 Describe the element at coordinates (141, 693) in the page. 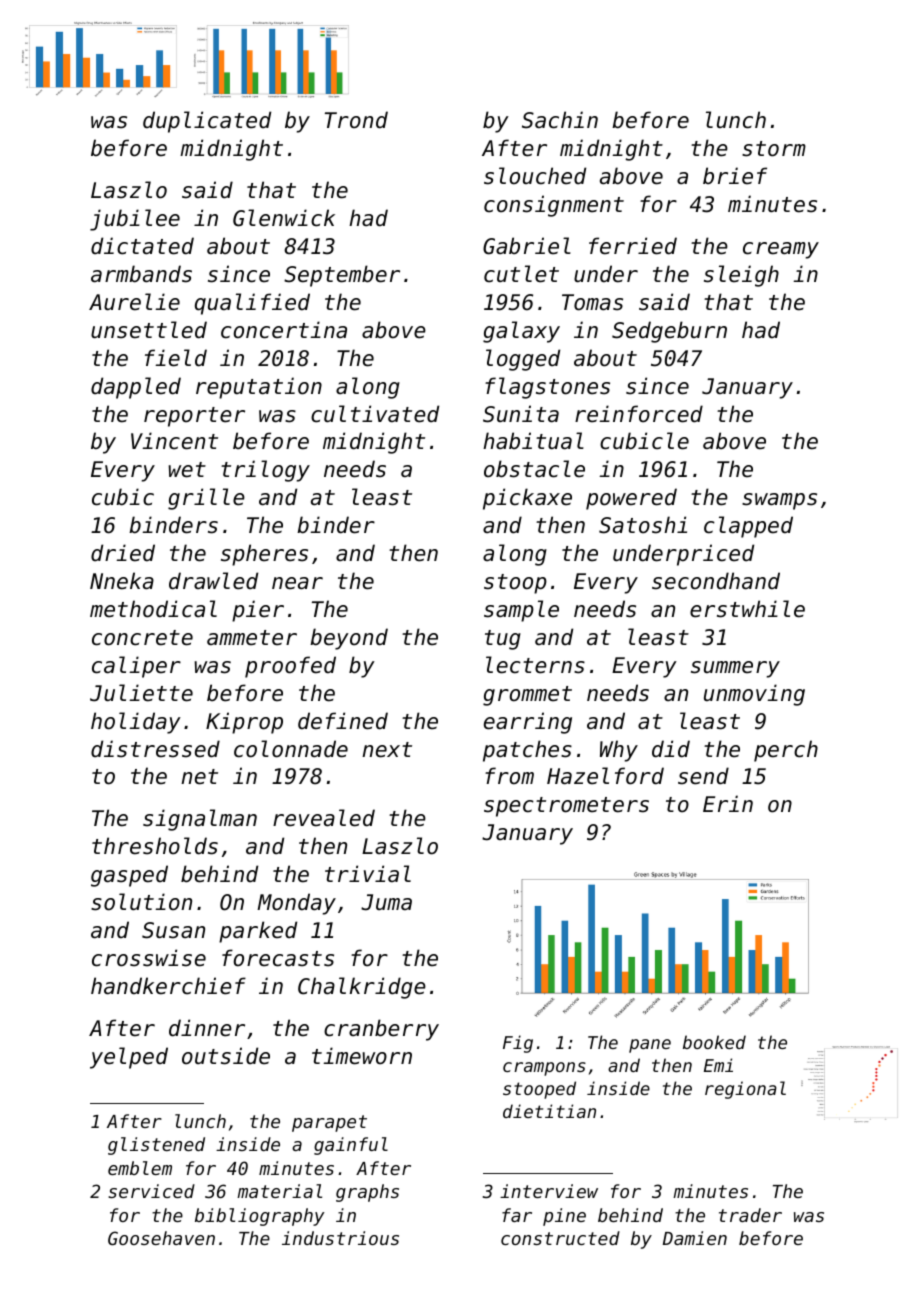

I see `Juliette` at that location.
